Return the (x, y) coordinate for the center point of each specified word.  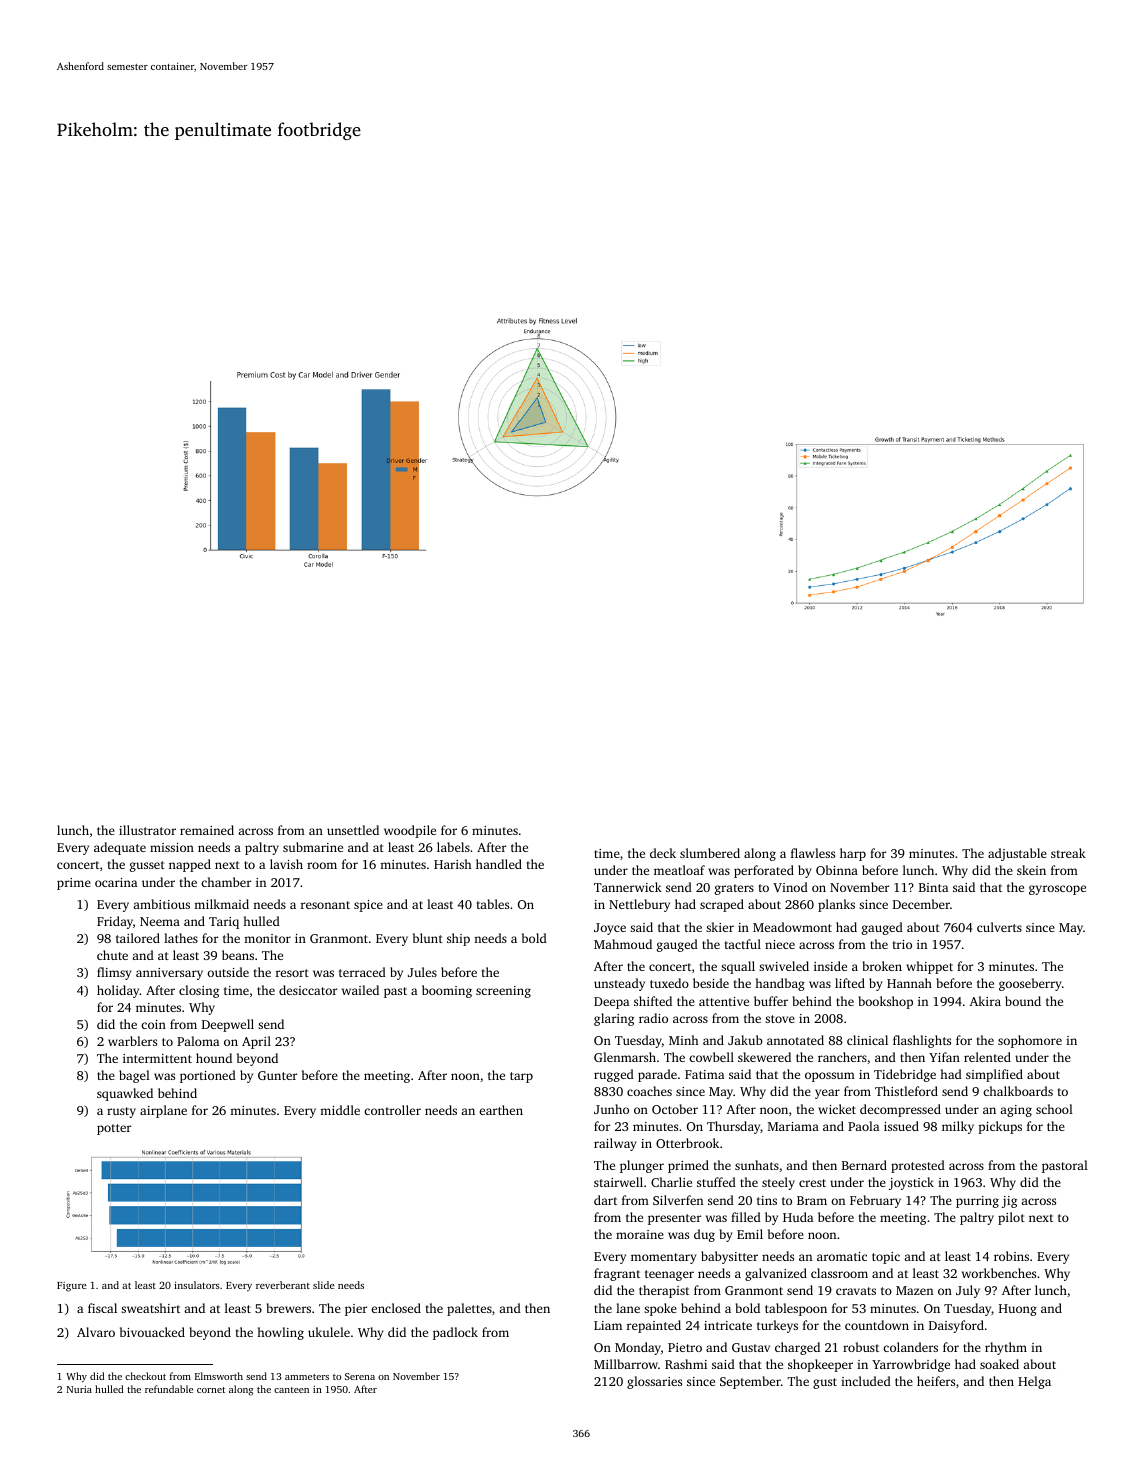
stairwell (618, 1182)
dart (605, 1200)
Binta (933, 887)
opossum (830, 1077)
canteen (291, 1390)
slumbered (710, 853)
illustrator (147, 830)
